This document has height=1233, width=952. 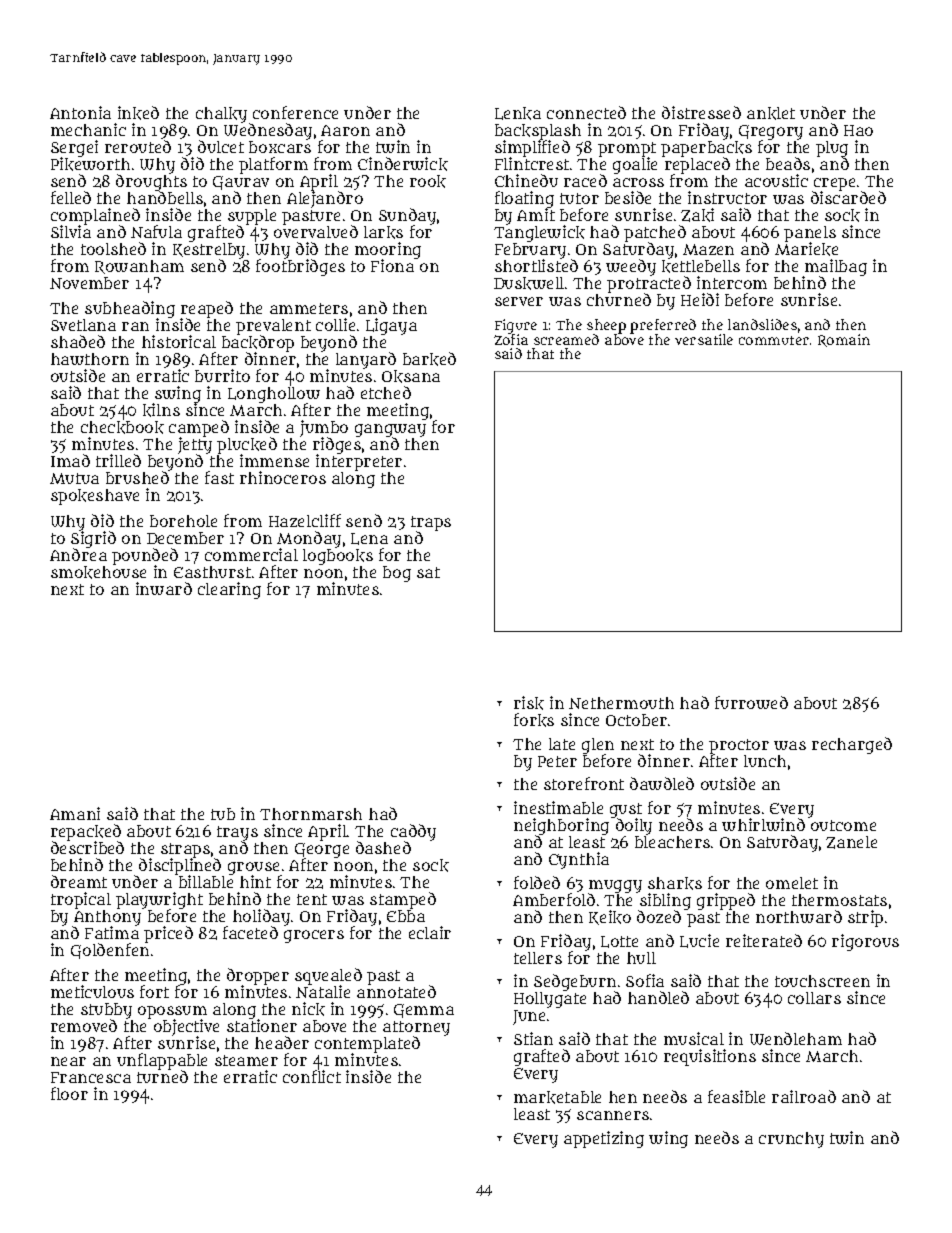 What do you see at coordinates (359, 463) in the document?
I see `interpreter` at bounding box center [359, 463].
